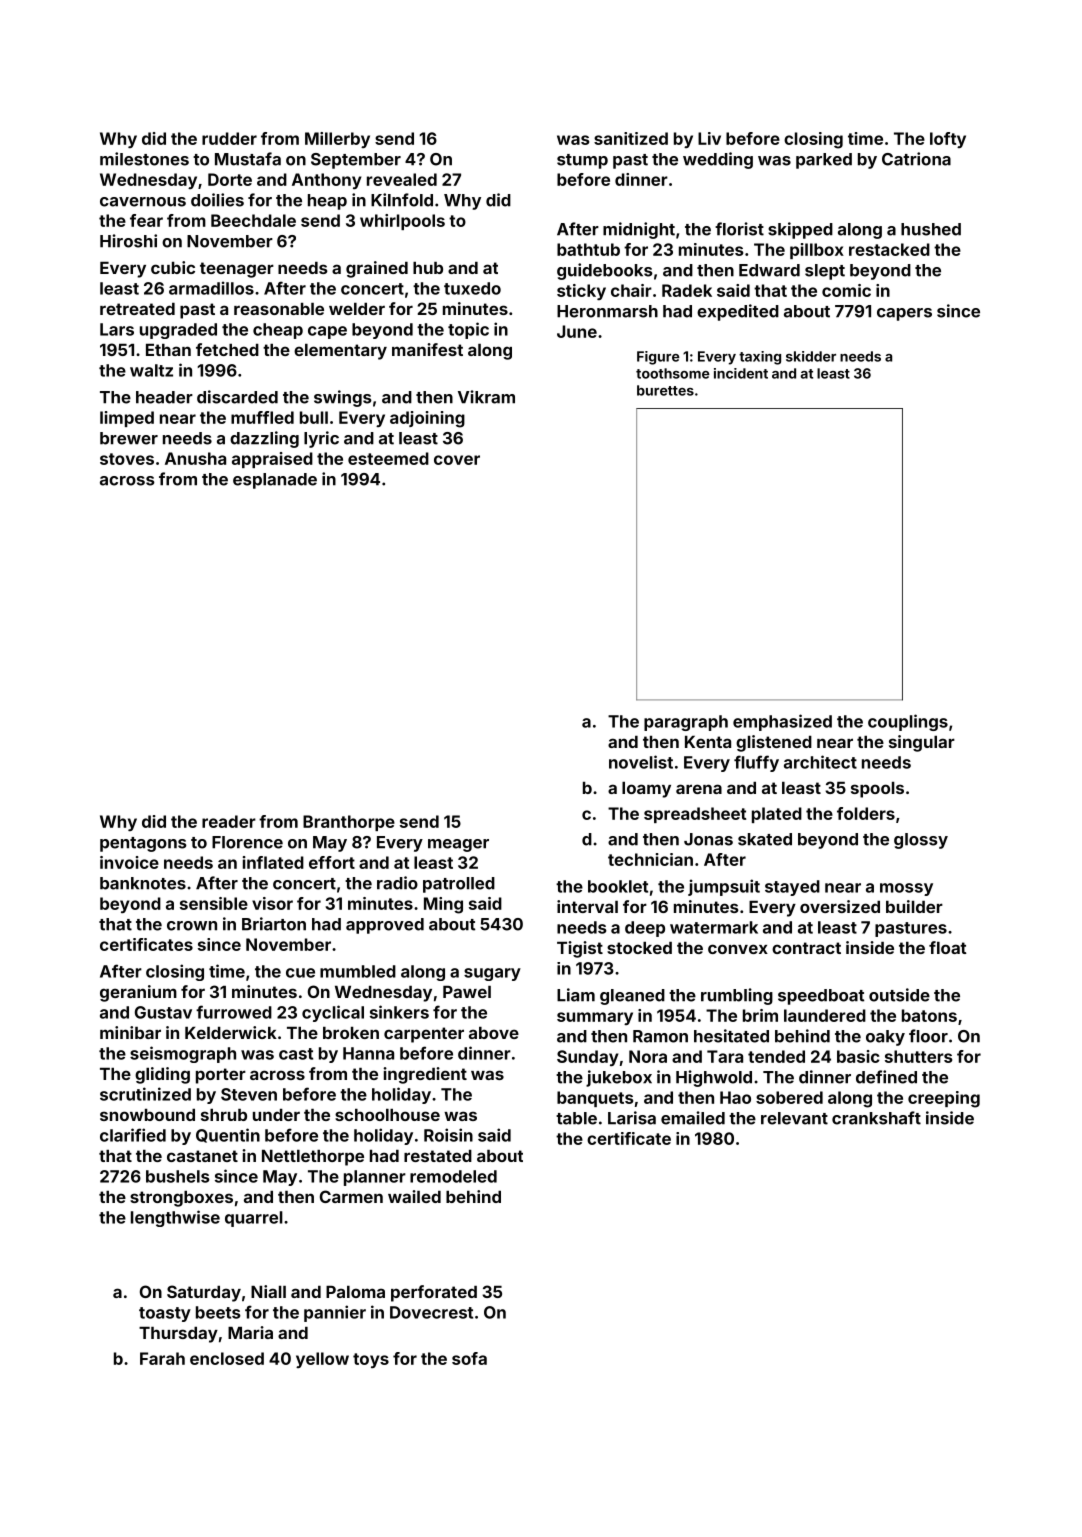 The width and height of the screenshot is (1082, 1537). What do you see at coordinates (948, 140) in the screenshot?
I see `lofty` at bounding box center [948, 140].
